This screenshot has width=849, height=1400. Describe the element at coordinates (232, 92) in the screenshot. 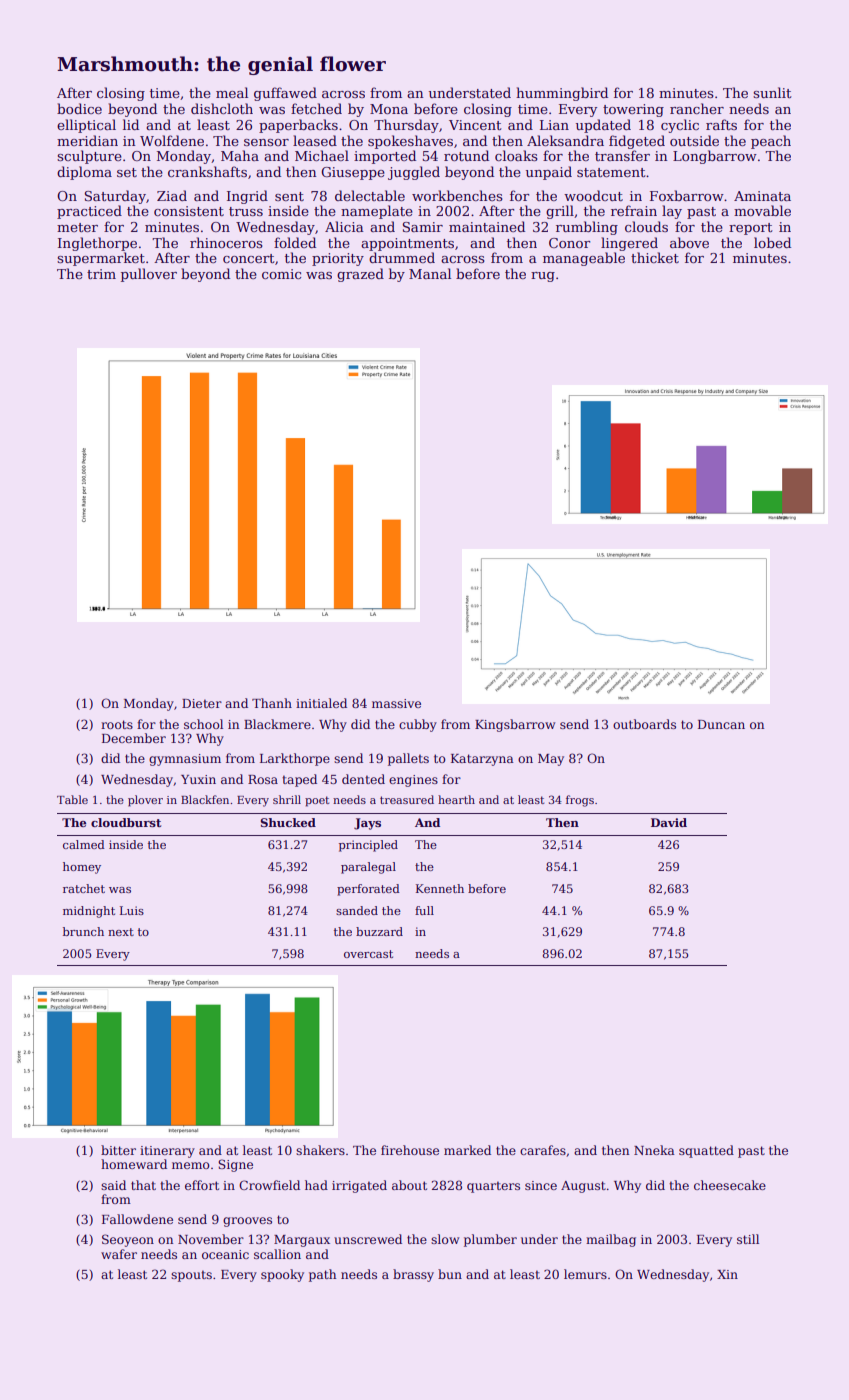

I see `meal` at that location.
